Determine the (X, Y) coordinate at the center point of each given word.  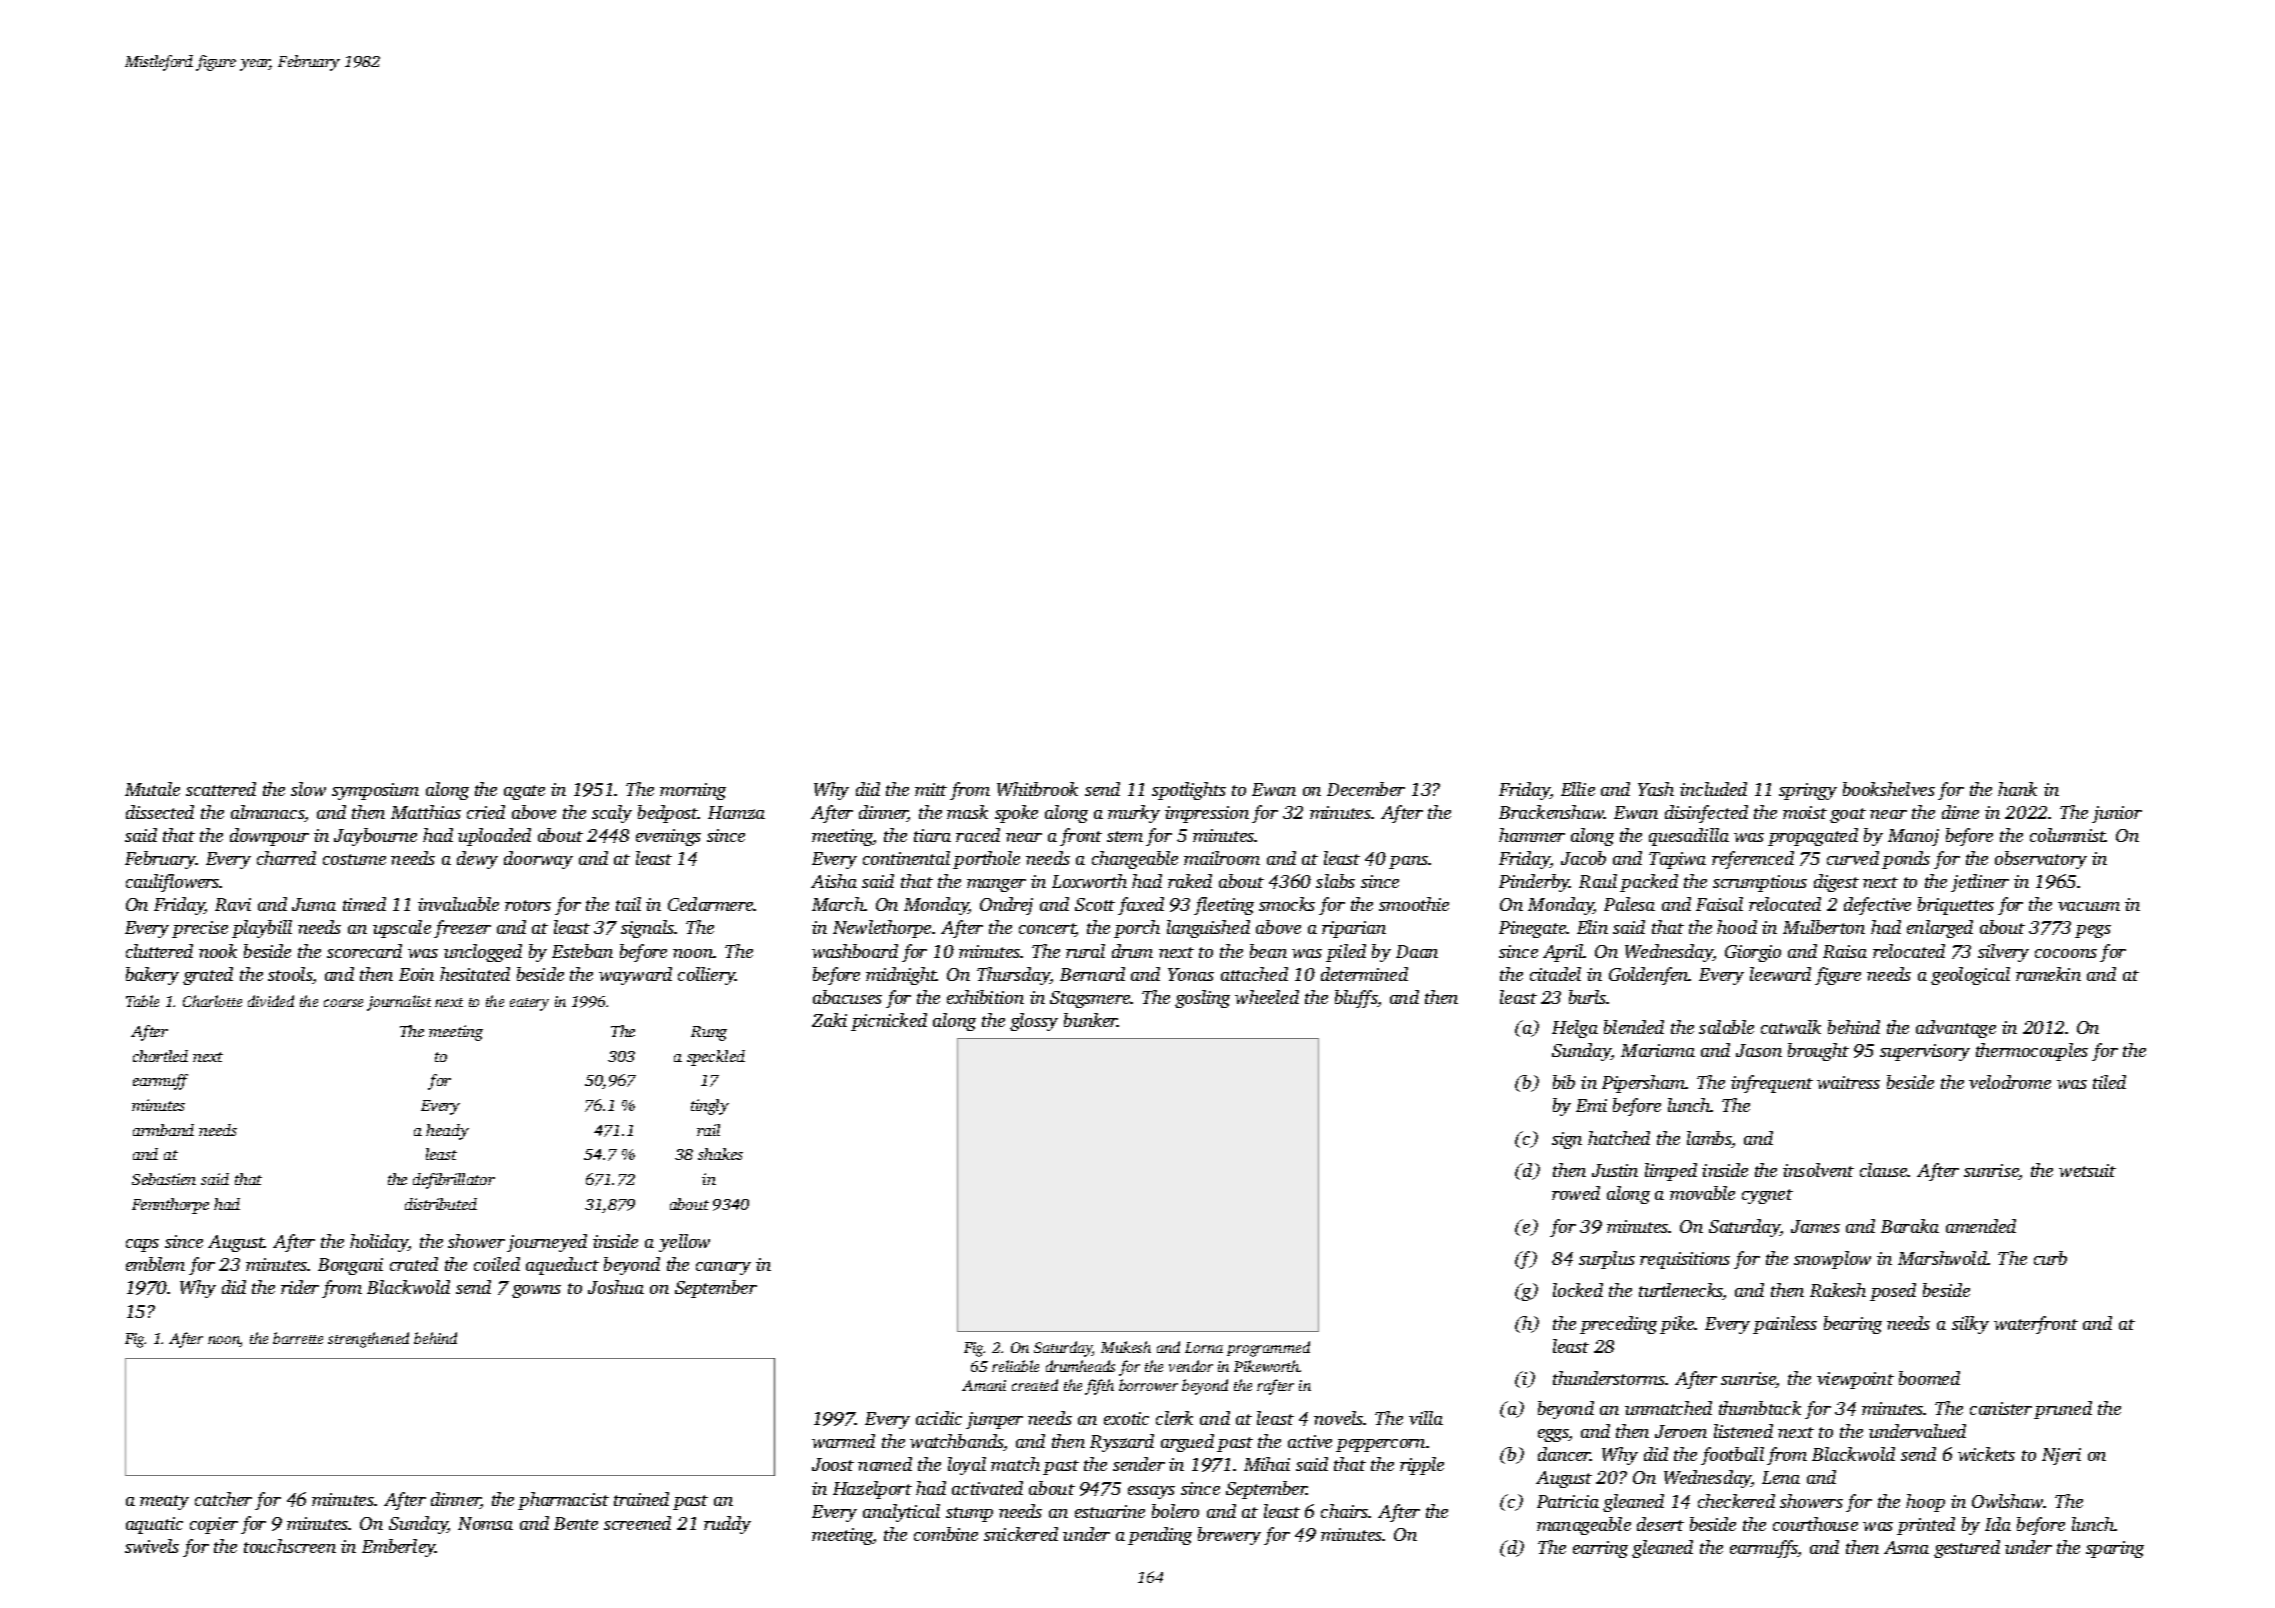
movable (1702, 1193)
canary (723, 1268)
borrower (1148, 1385)
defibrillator (454, 1181)
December (1366, 789)
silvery (2003, 953)
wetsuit (2087, 1170)
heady (447, 1132)
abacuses (847, 997)
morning (693, 791)
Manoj (1913, 837)
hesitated (475, 974)
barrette (298, 1338)
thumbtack (1760, 1408)
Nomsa (485, 1523)
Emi (1591, 1105)
